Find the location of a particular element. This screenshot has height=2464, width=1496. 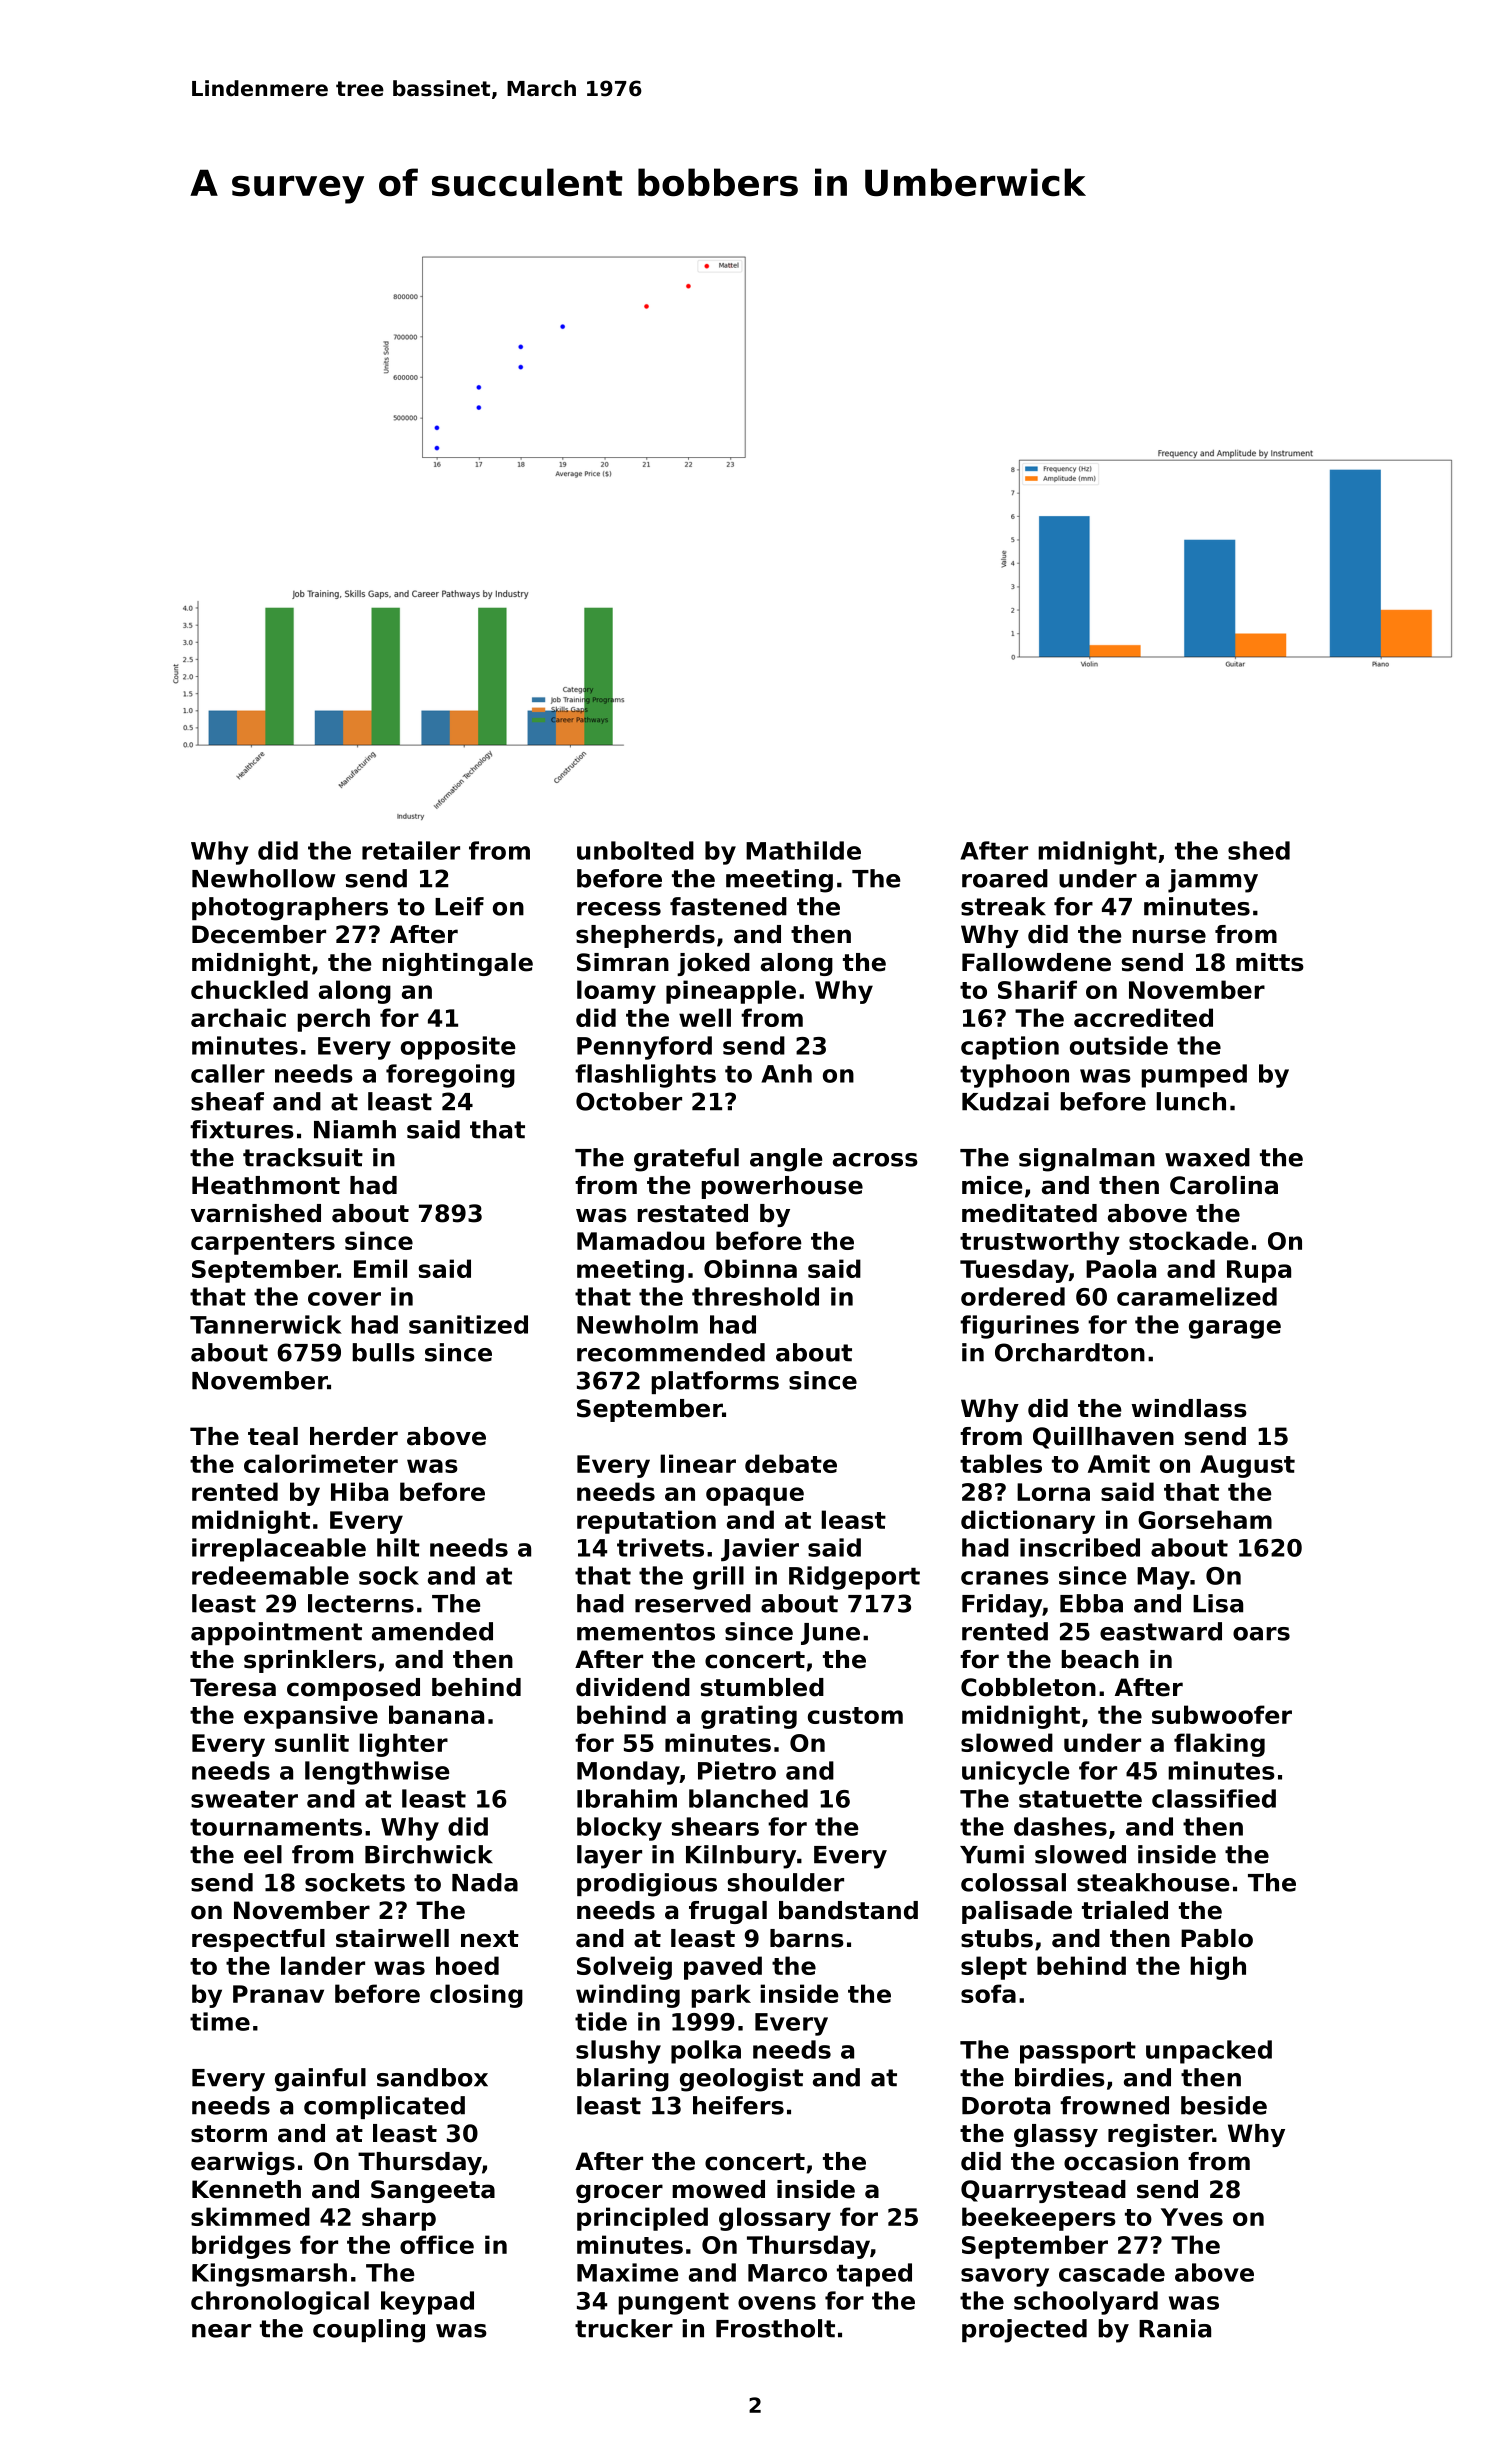

amended is located at coordinates (432, 1631).
